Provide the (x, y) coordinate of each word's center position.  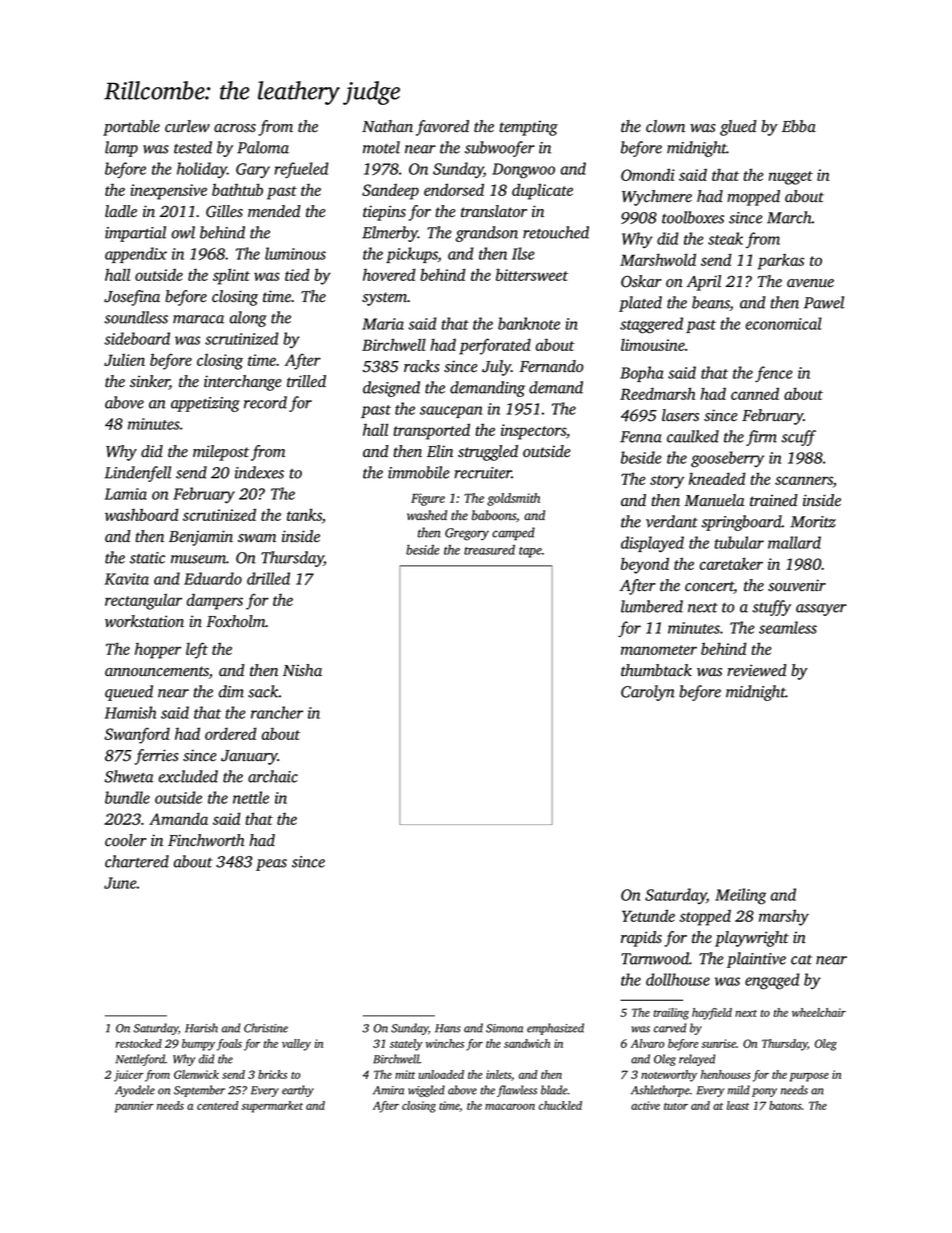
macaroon (510, 1107)
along (248, 319)
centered (217, 1105)
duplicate (542, 191)
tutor (676, 1106)
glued (738, 128)
